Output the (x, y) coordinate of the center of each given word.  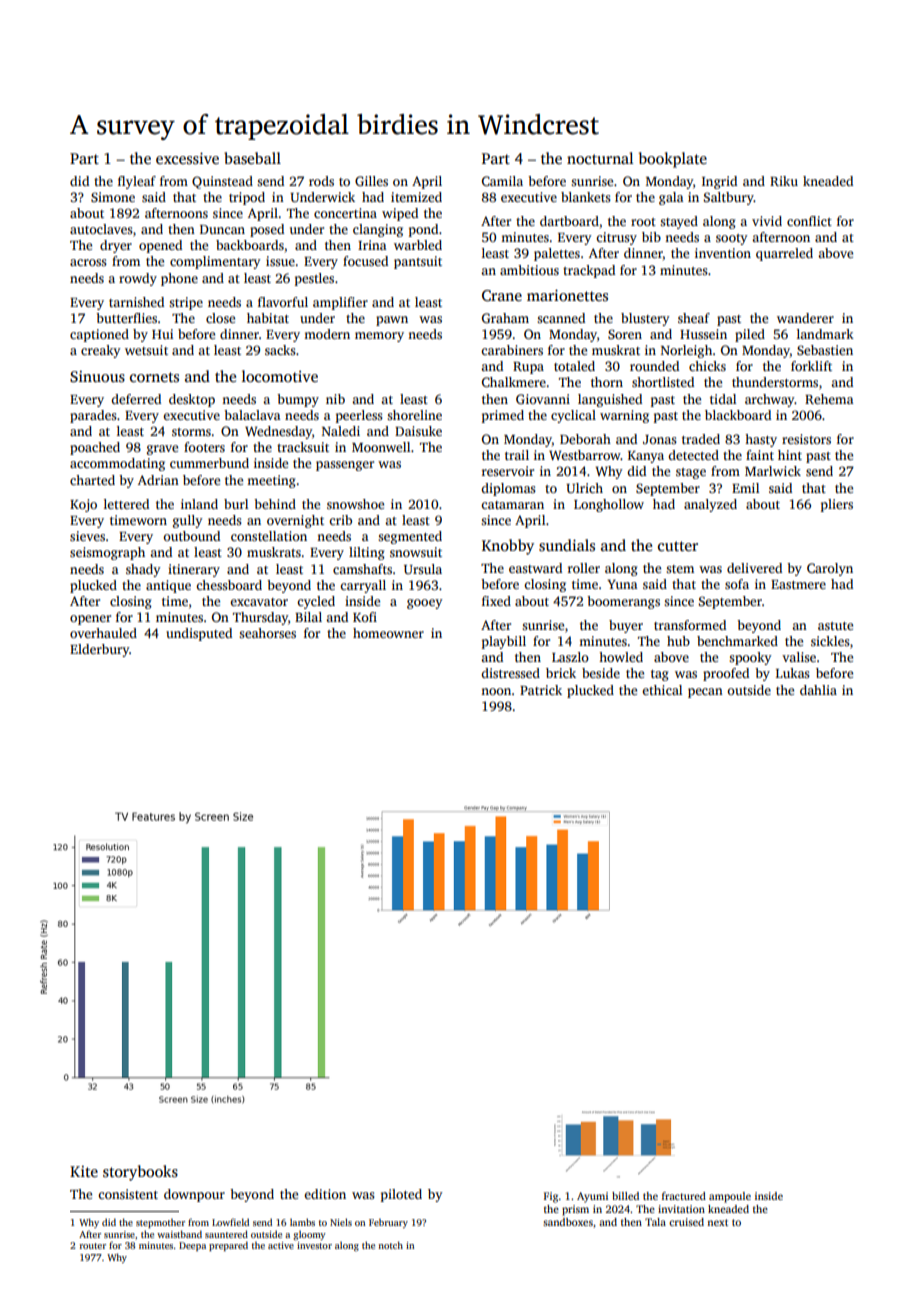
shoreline (414, 415)
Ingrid (719, 182)
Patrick (541, 690)
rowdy (138, 279)
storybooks (140, 1173)
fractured (684, 1196)
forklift (811, 366)
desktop (192, 400)
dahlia (818, 690)
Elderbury (99, 650)
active (281, 1245)
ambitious (529, 270)
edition (325, 1194)
